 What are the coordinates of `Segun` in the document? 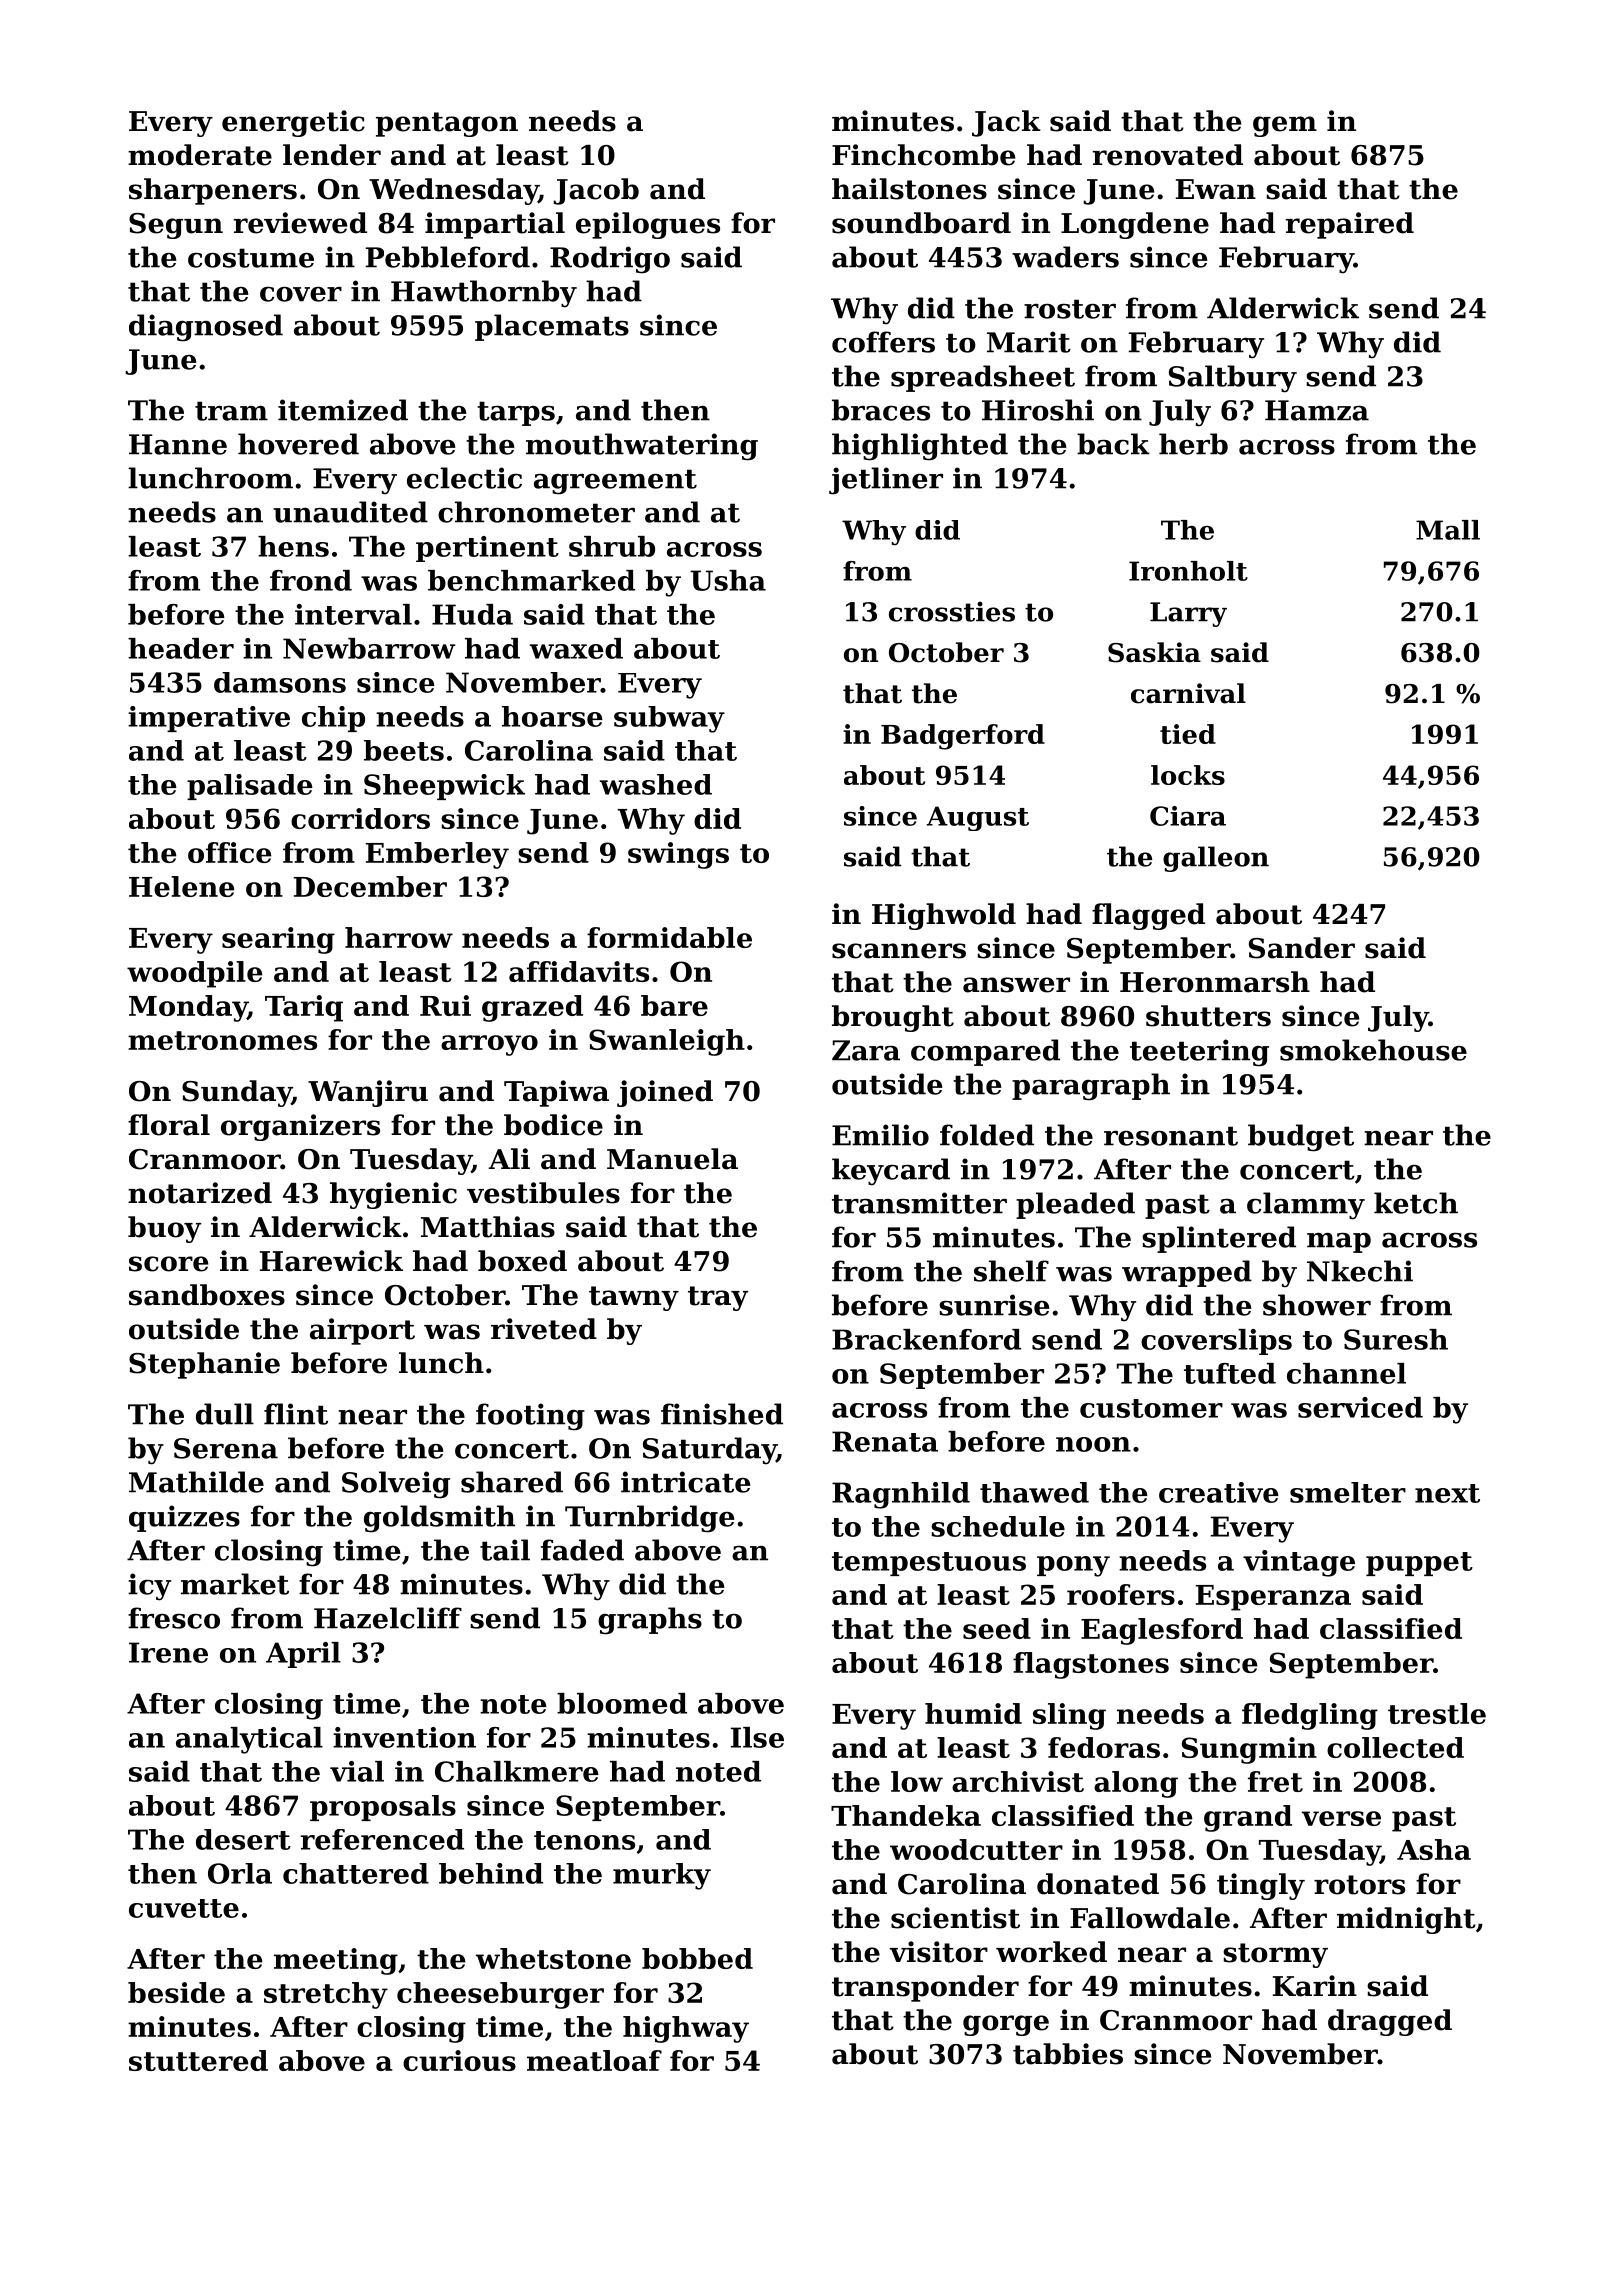 It's located at (176, 226).
